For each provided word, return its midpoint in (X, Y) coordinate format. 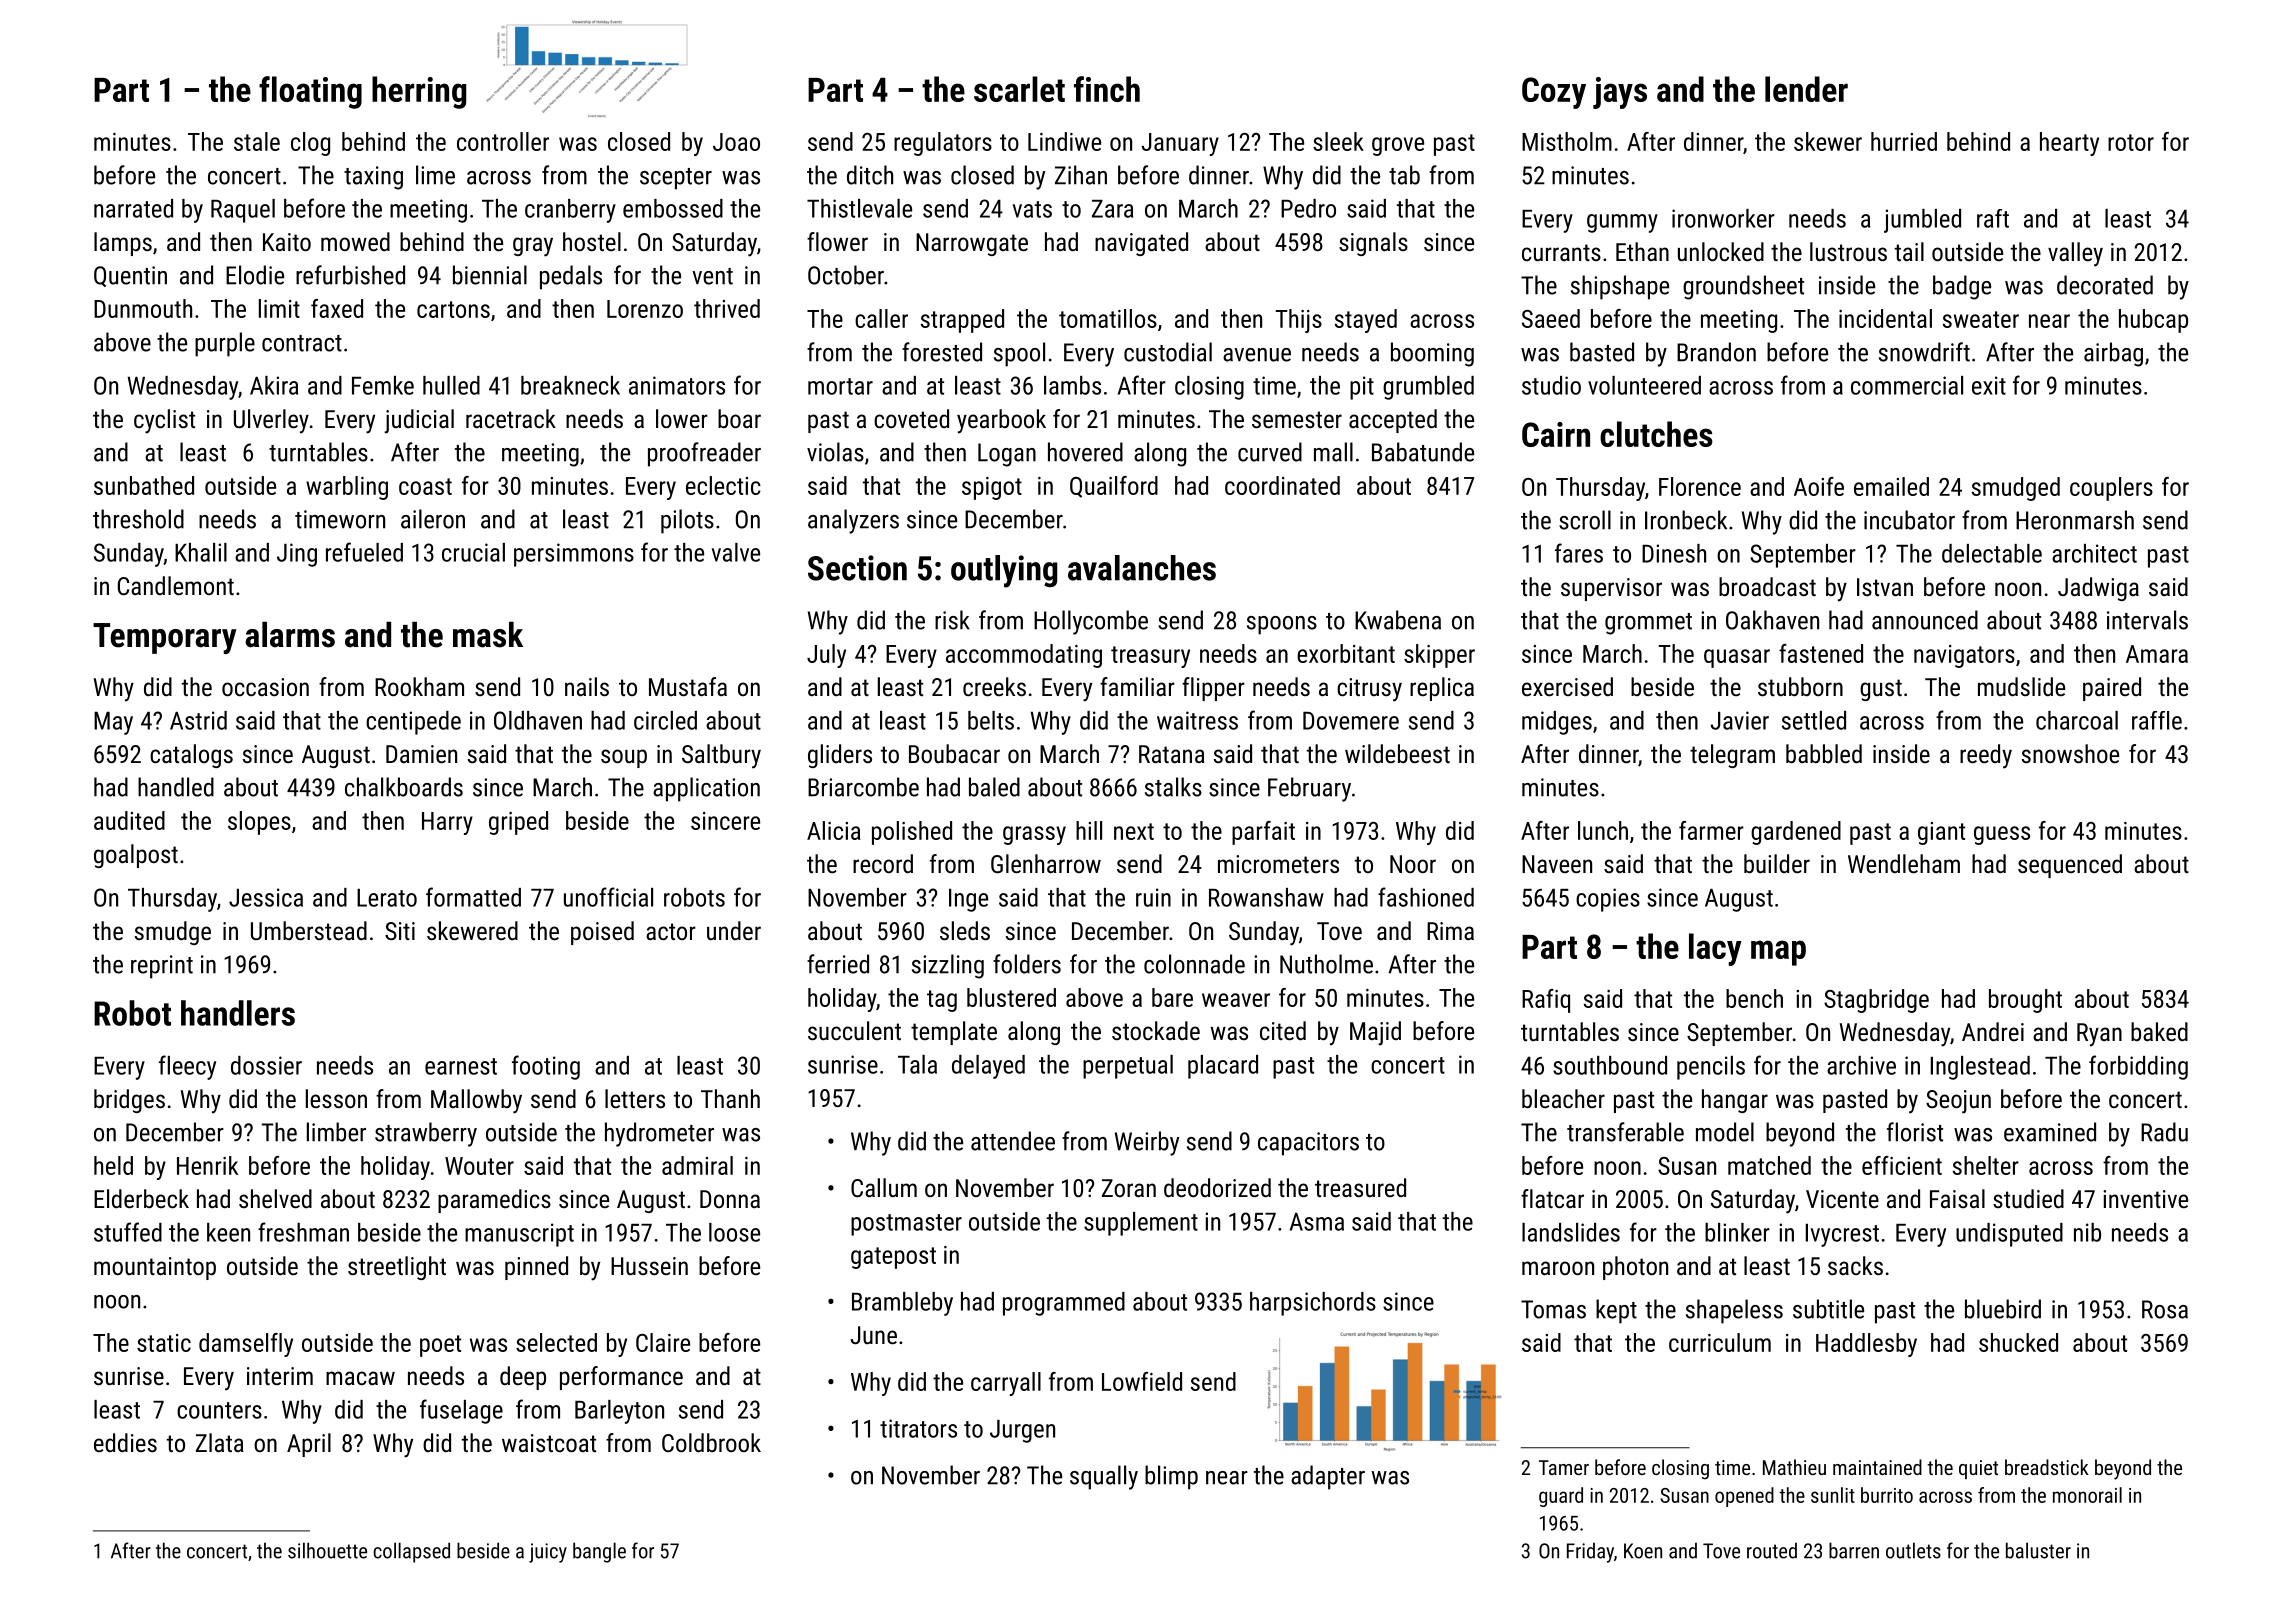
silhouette (327, 1550)
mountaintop (155, 1268)
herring (419, 92)
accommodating (1024, 656)
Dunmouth (143, 308)
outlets (1913, 1550)
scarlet (1019, 89)
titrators (918, 1428)
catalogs (191, 756)
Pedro (1308, 208)
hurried (1904, 141)
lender (1806, 89)
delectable (1992, 553)
